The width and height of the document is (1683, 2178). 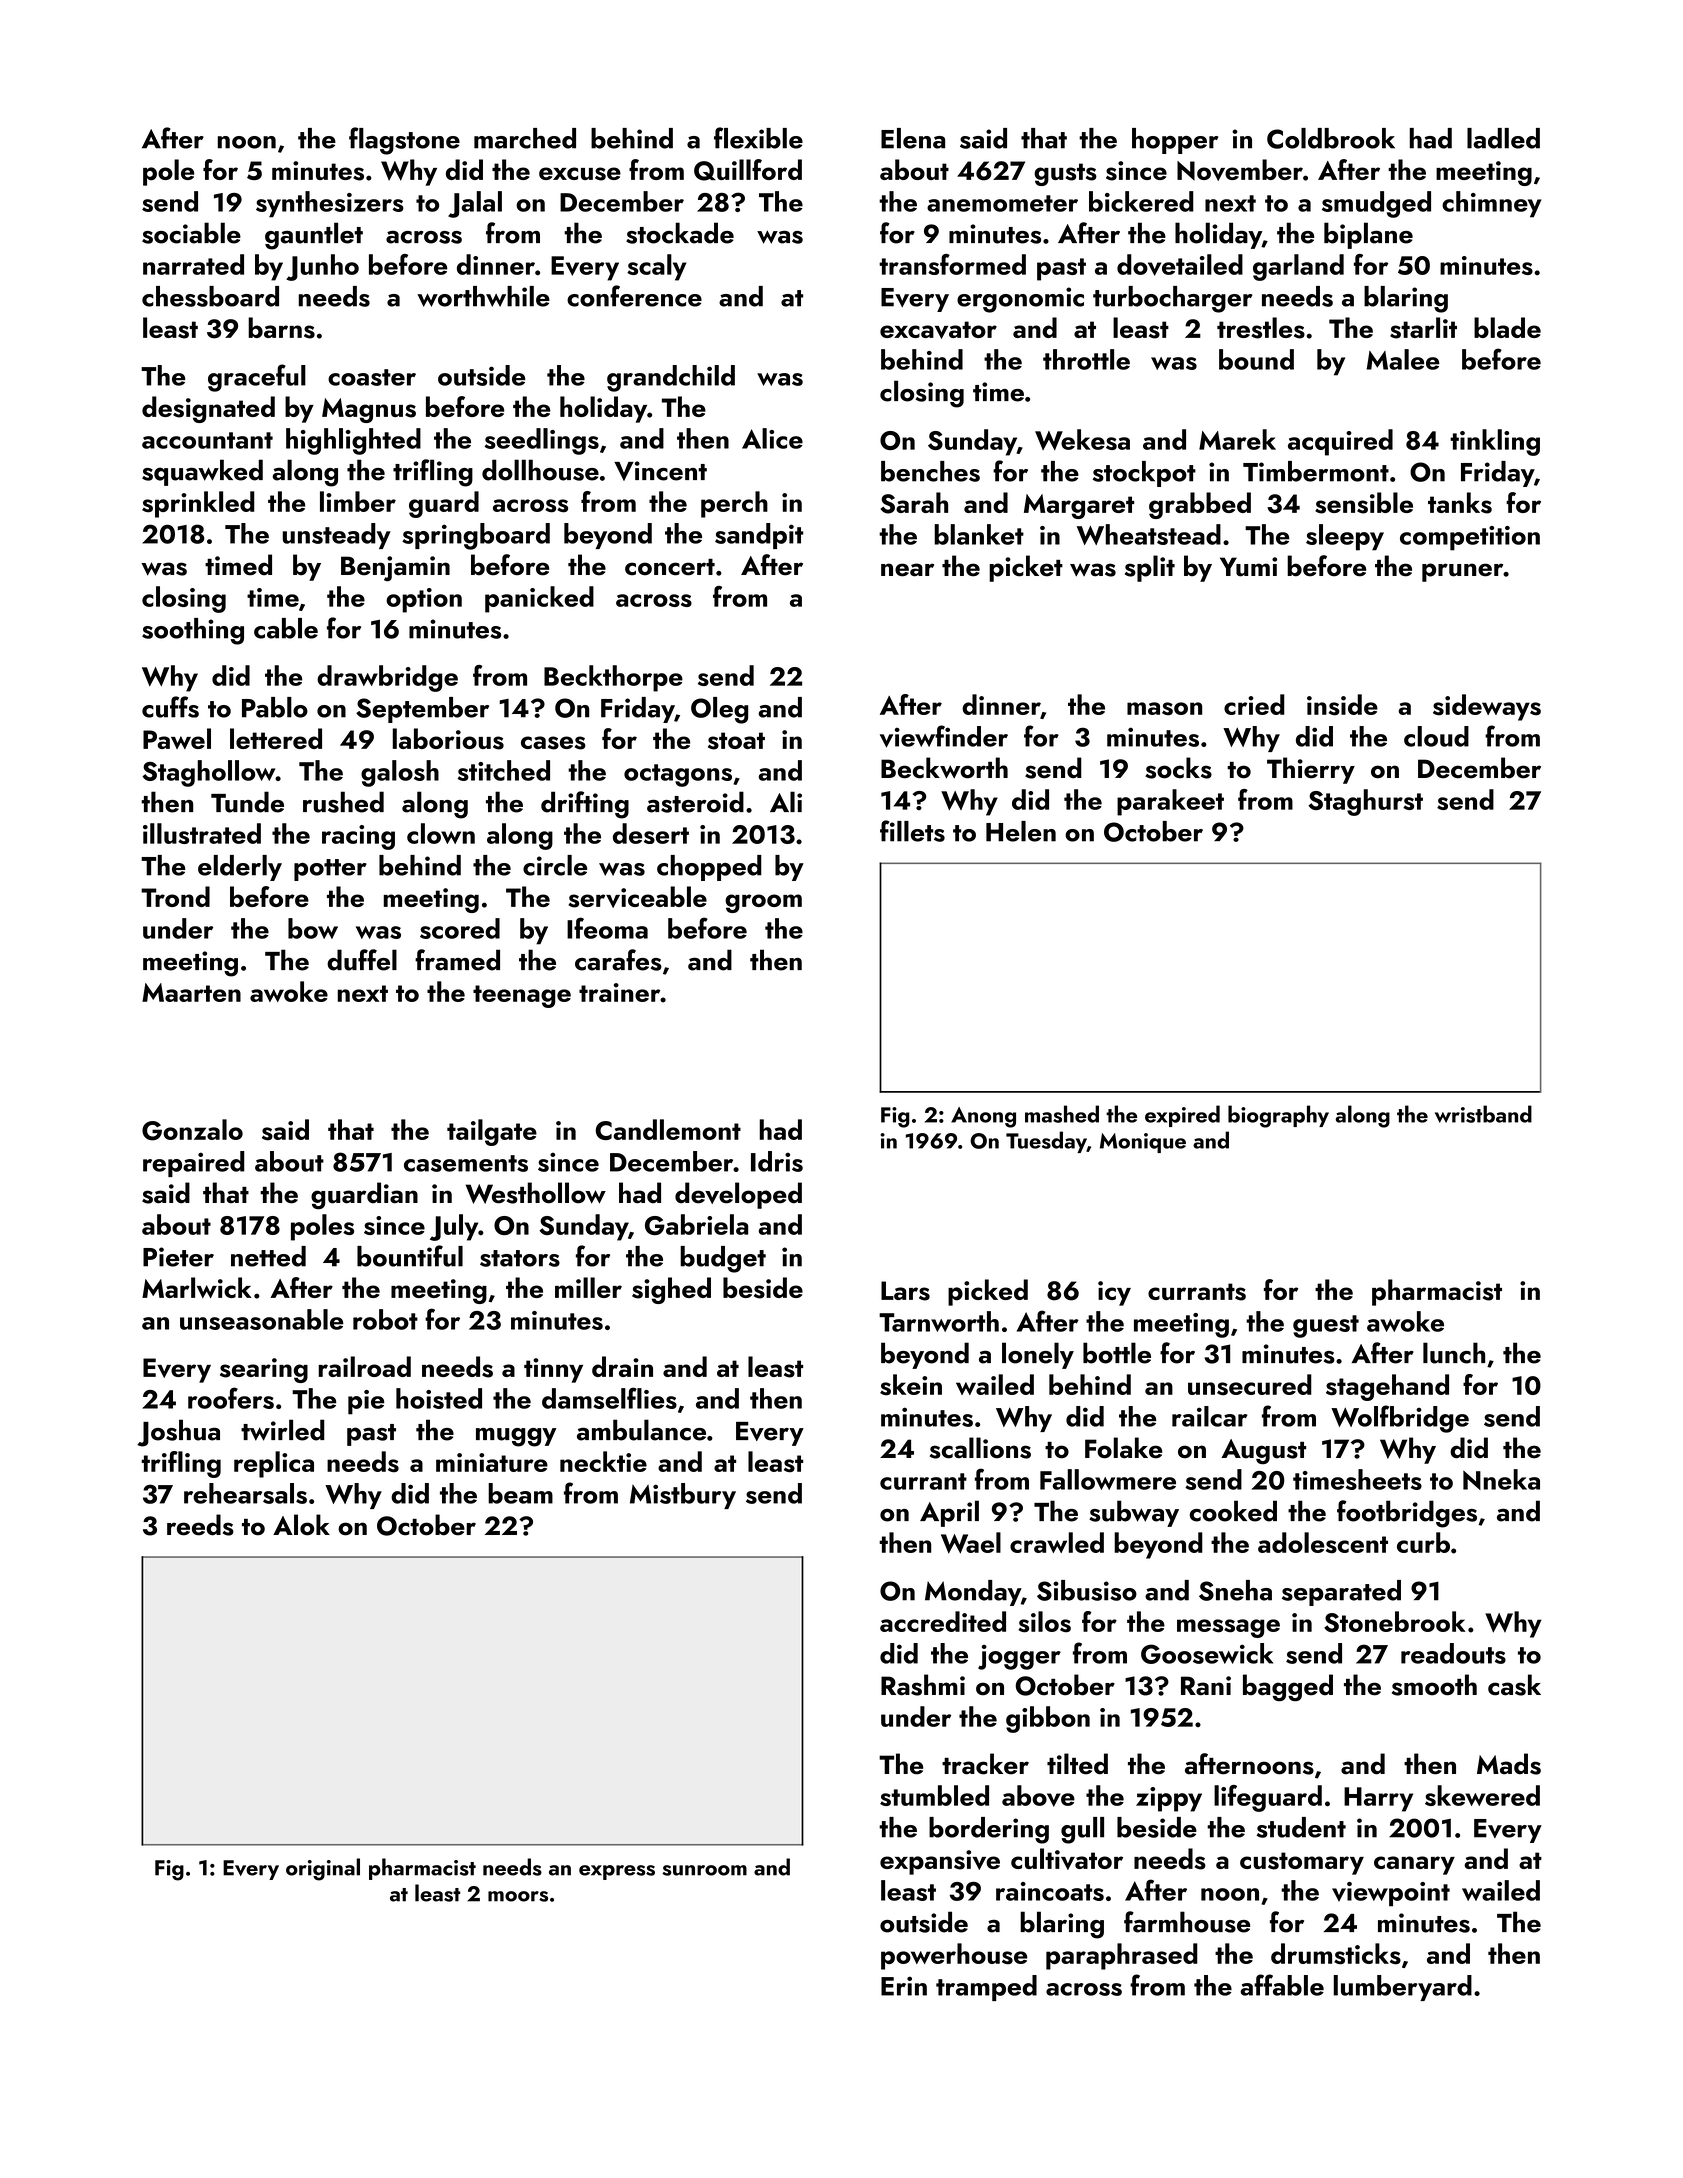 I want to click on duffel, so click(x=362, y=960).
